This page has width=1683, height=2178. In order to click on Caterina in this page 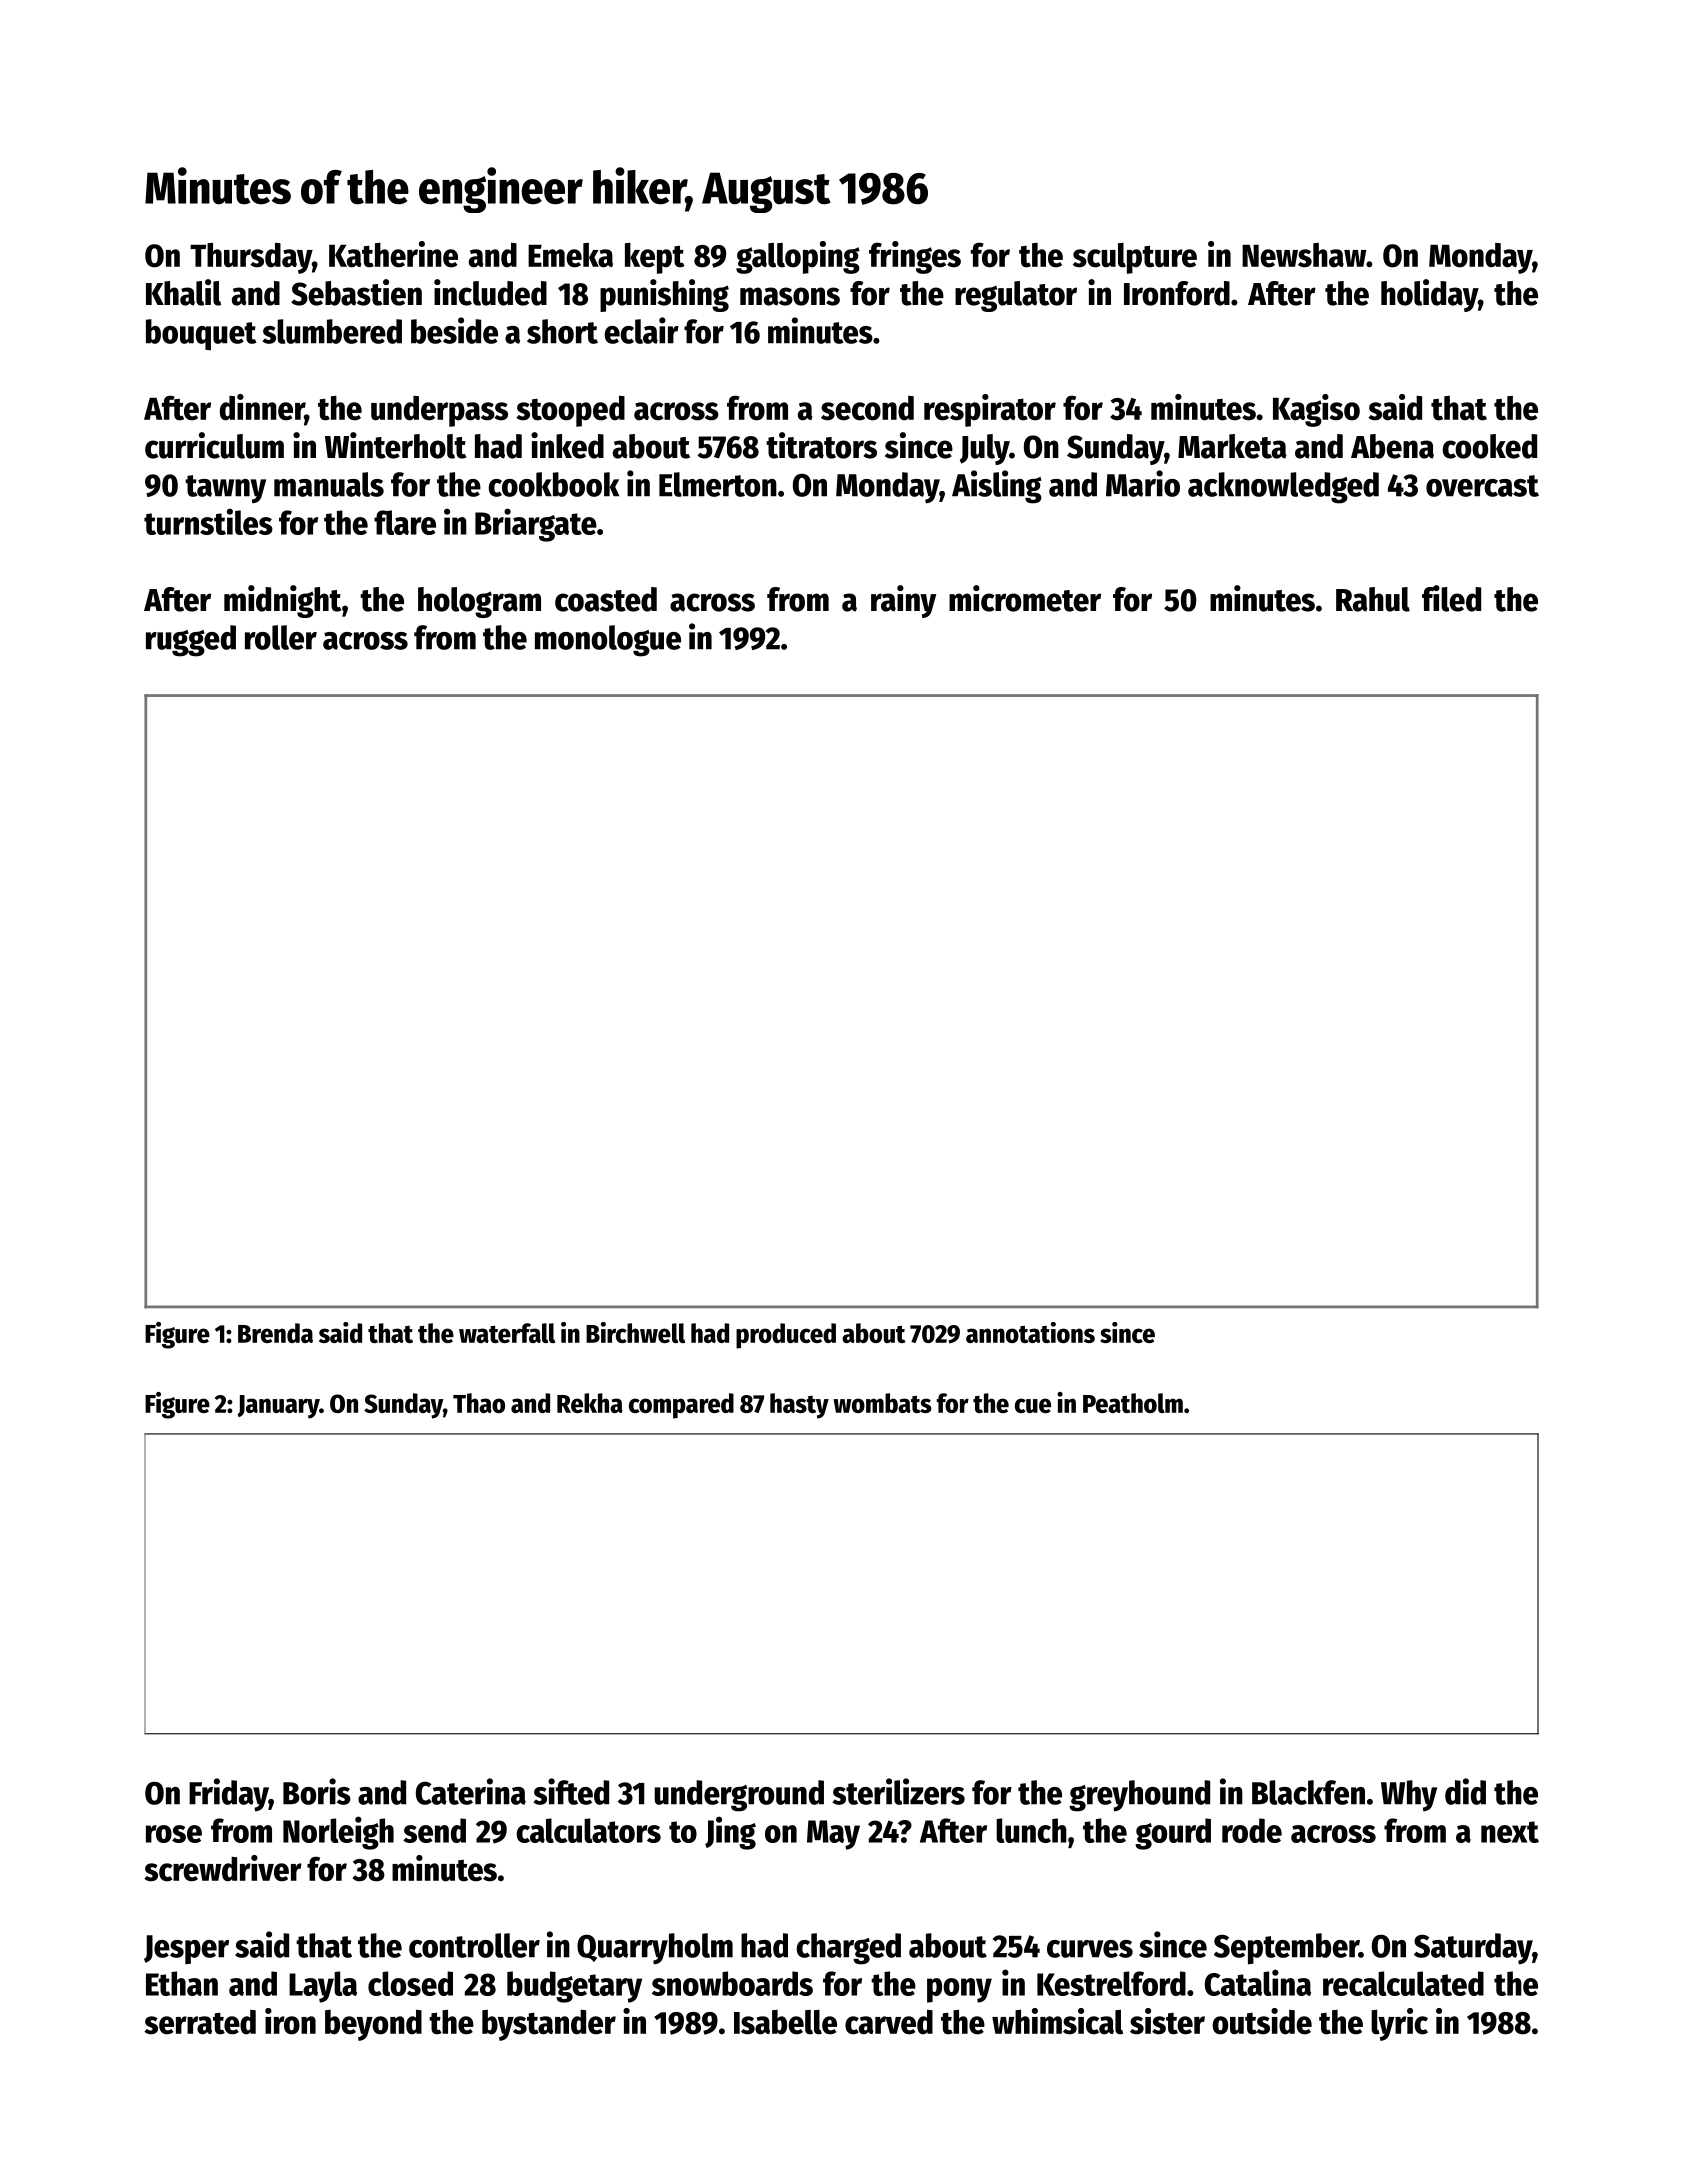, I will do `click(471, 1791)`.
